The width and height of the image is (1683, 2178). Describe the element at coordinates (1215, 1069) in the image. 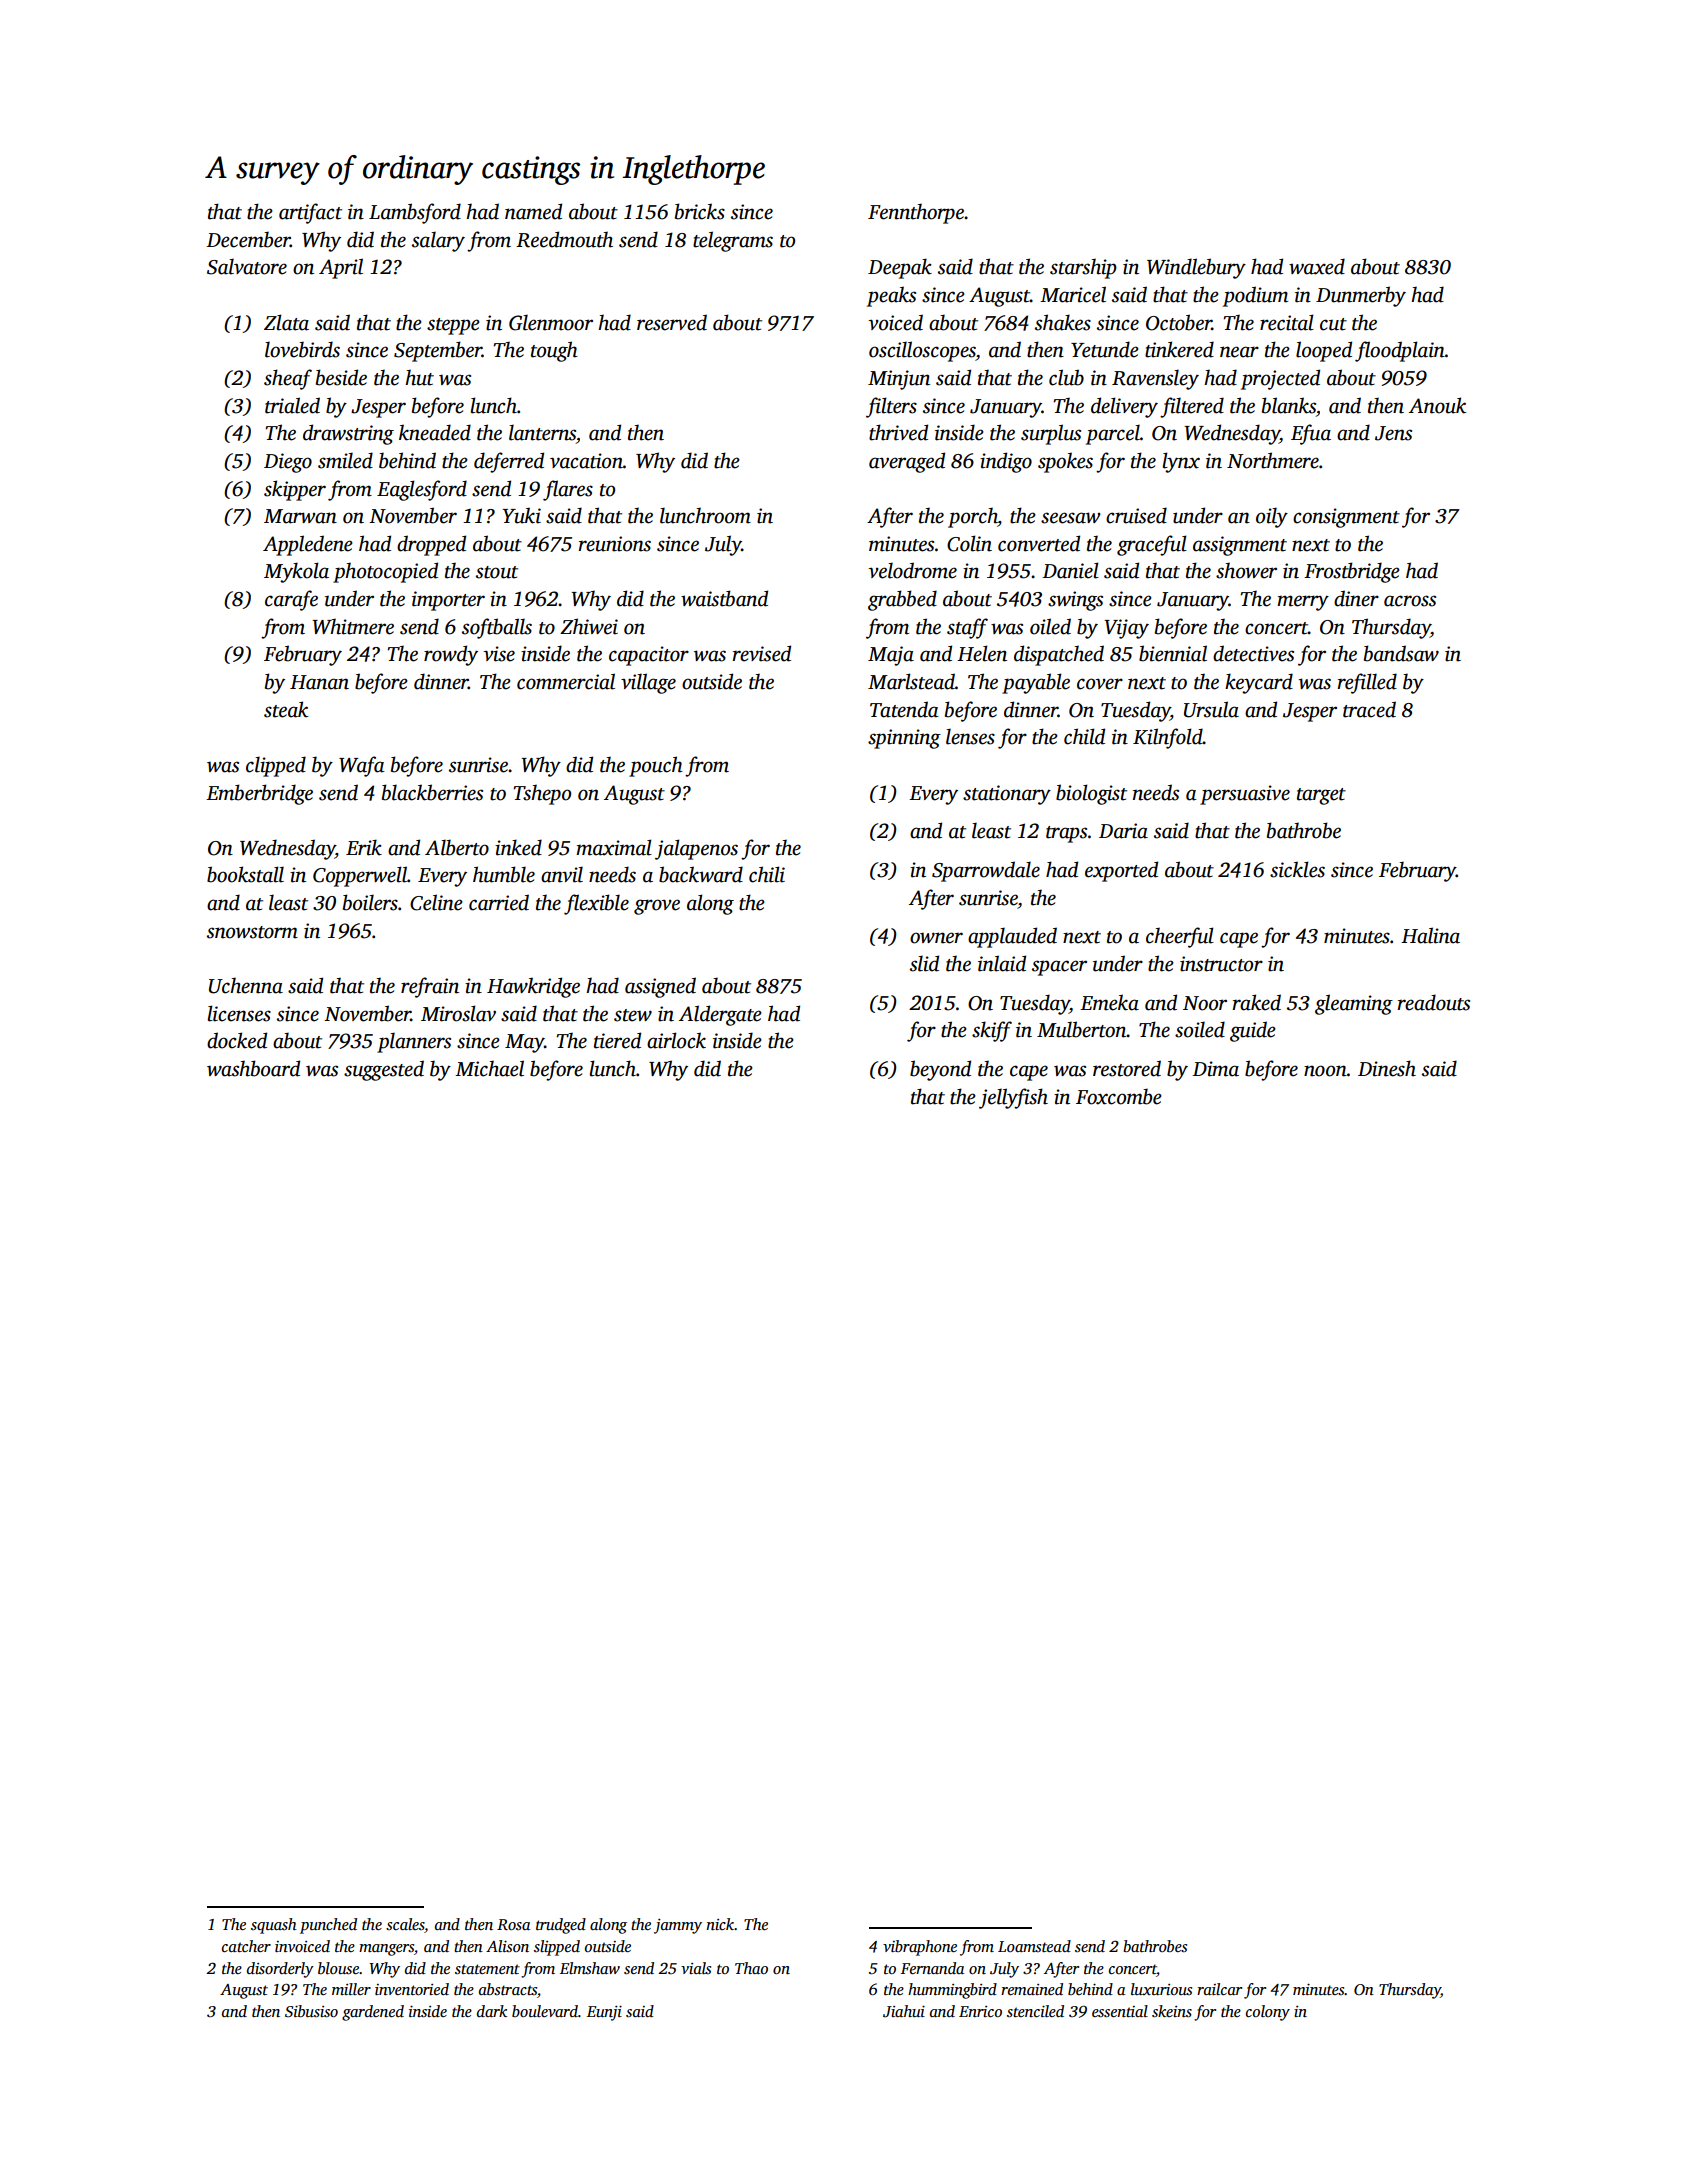

I see `Dima` at that location.
